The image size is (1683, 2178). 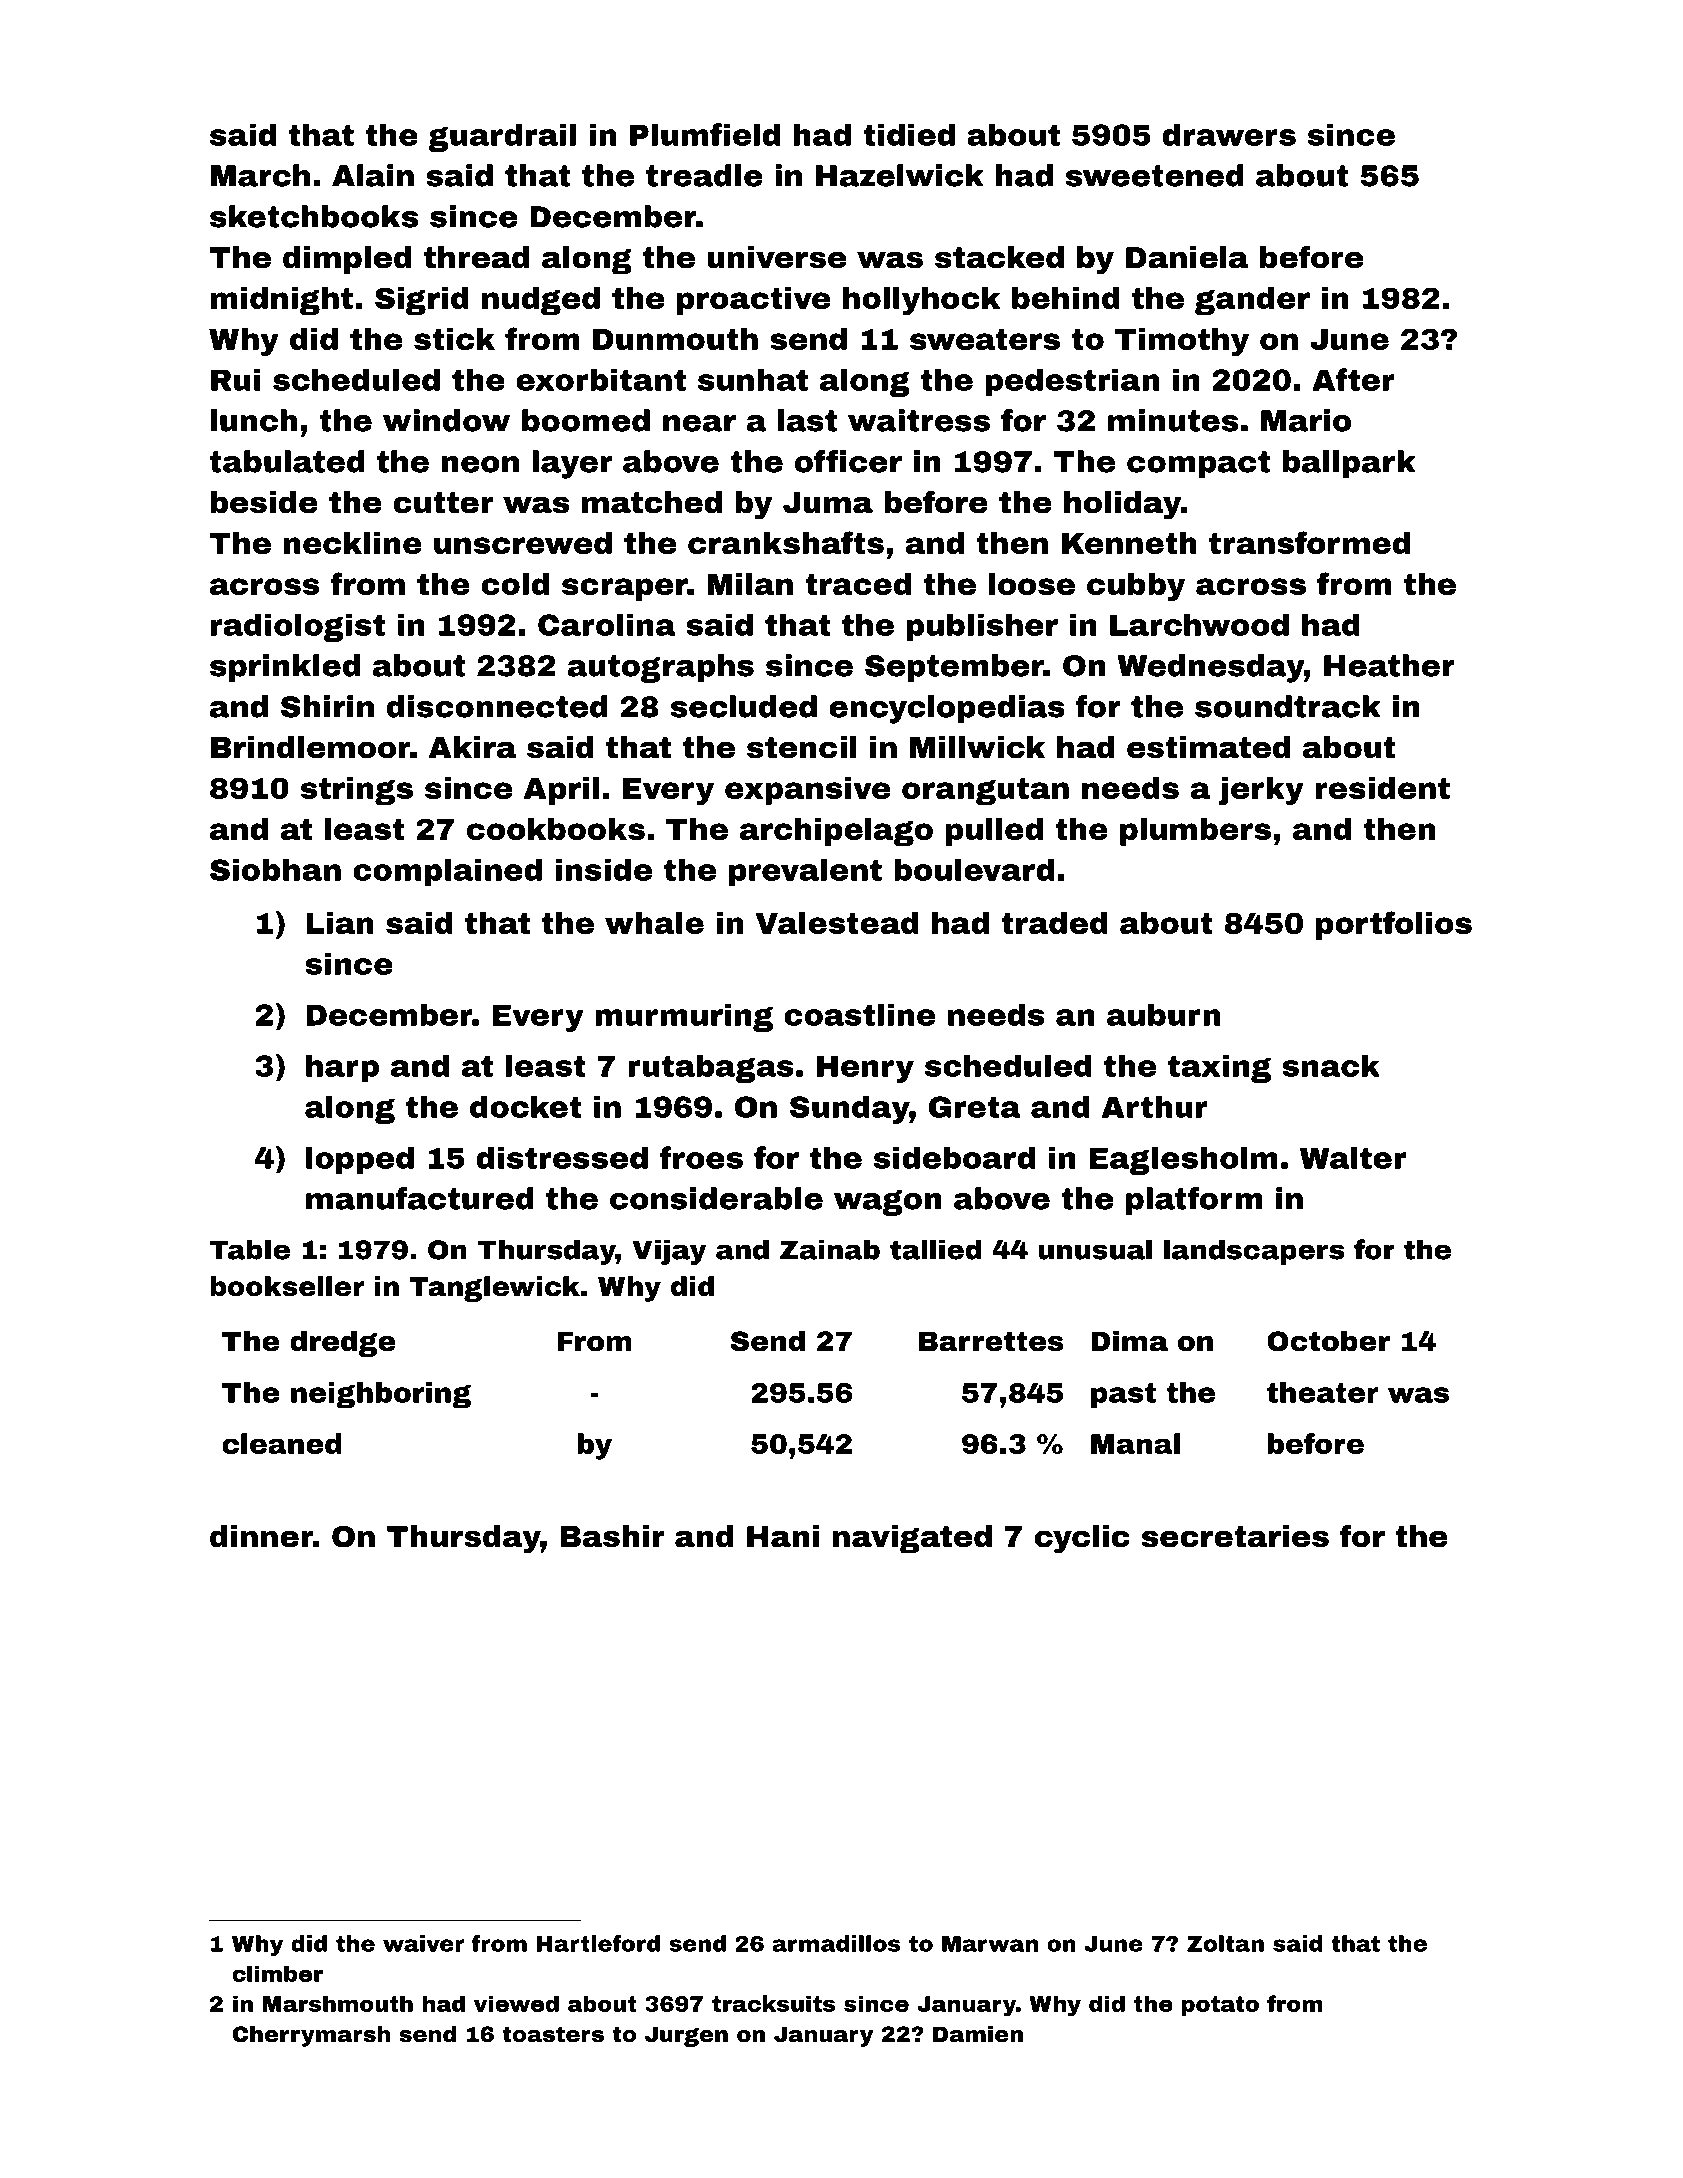 What do you see at coordinates (612, 1536) in the screenshot?
I see `Bashir` at bounding box center [612, 1536].
